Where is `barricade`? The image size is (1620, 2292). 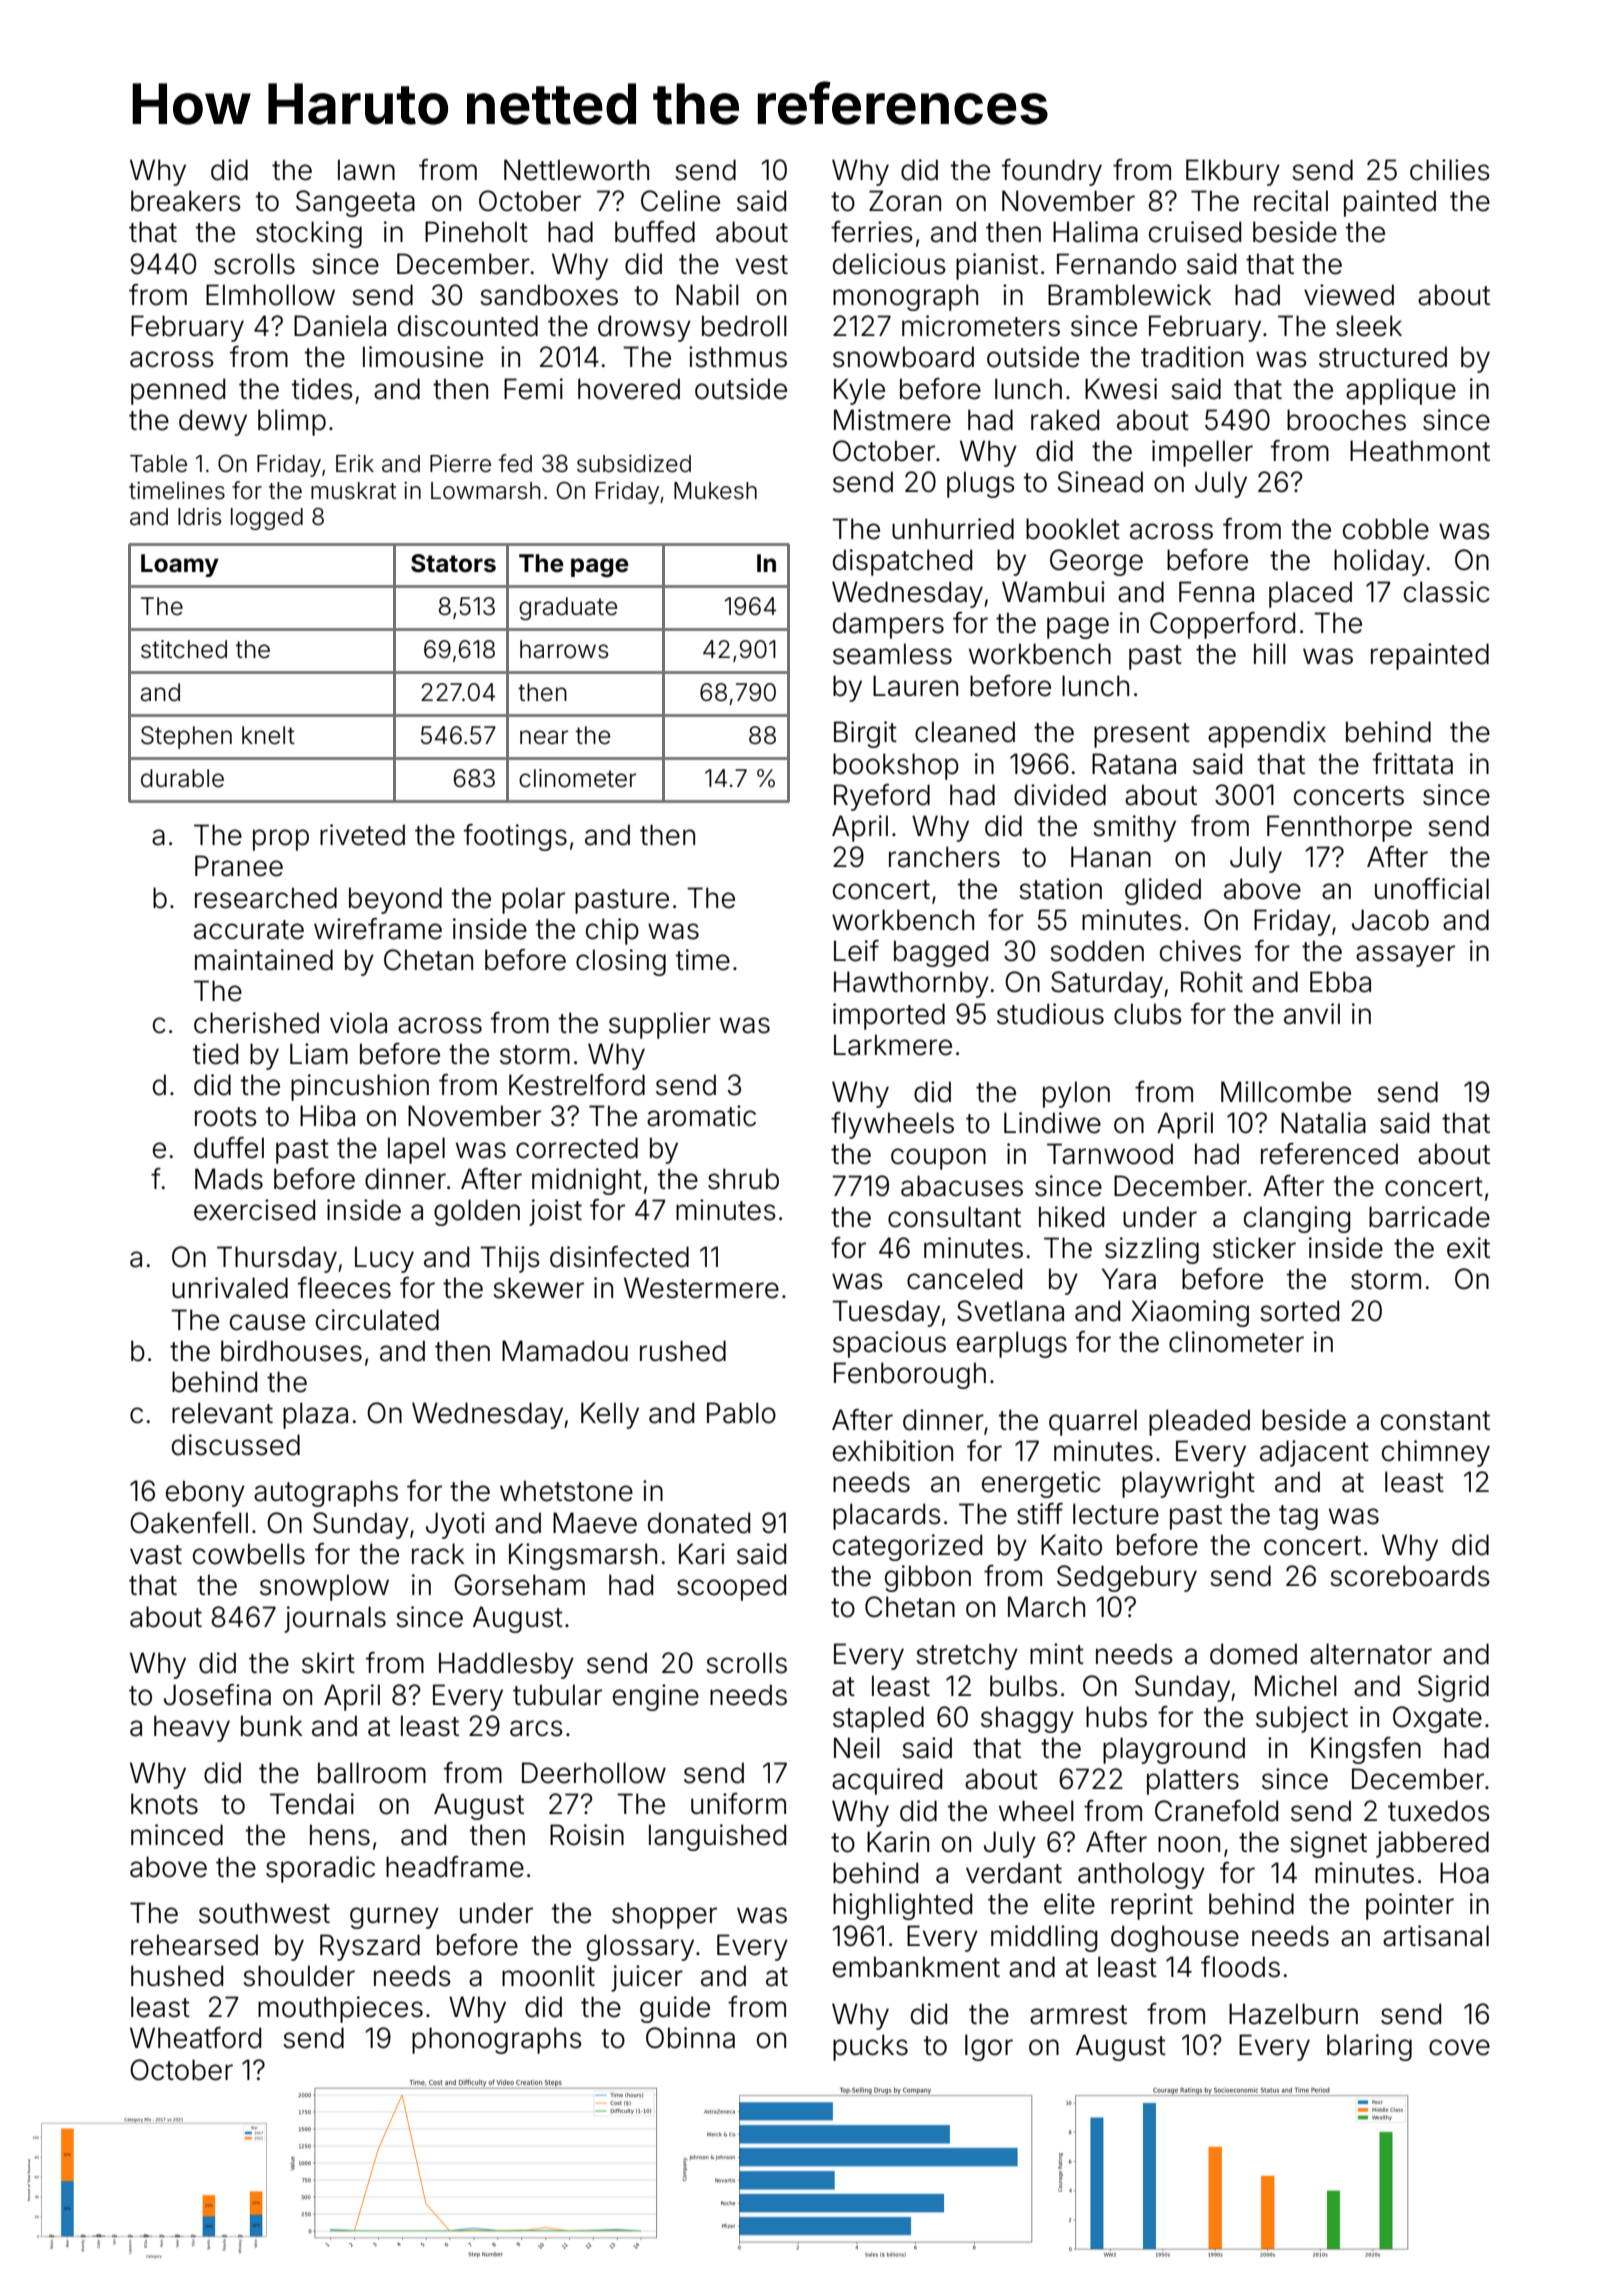 barricade is located at coordinates (1429, 1217).
